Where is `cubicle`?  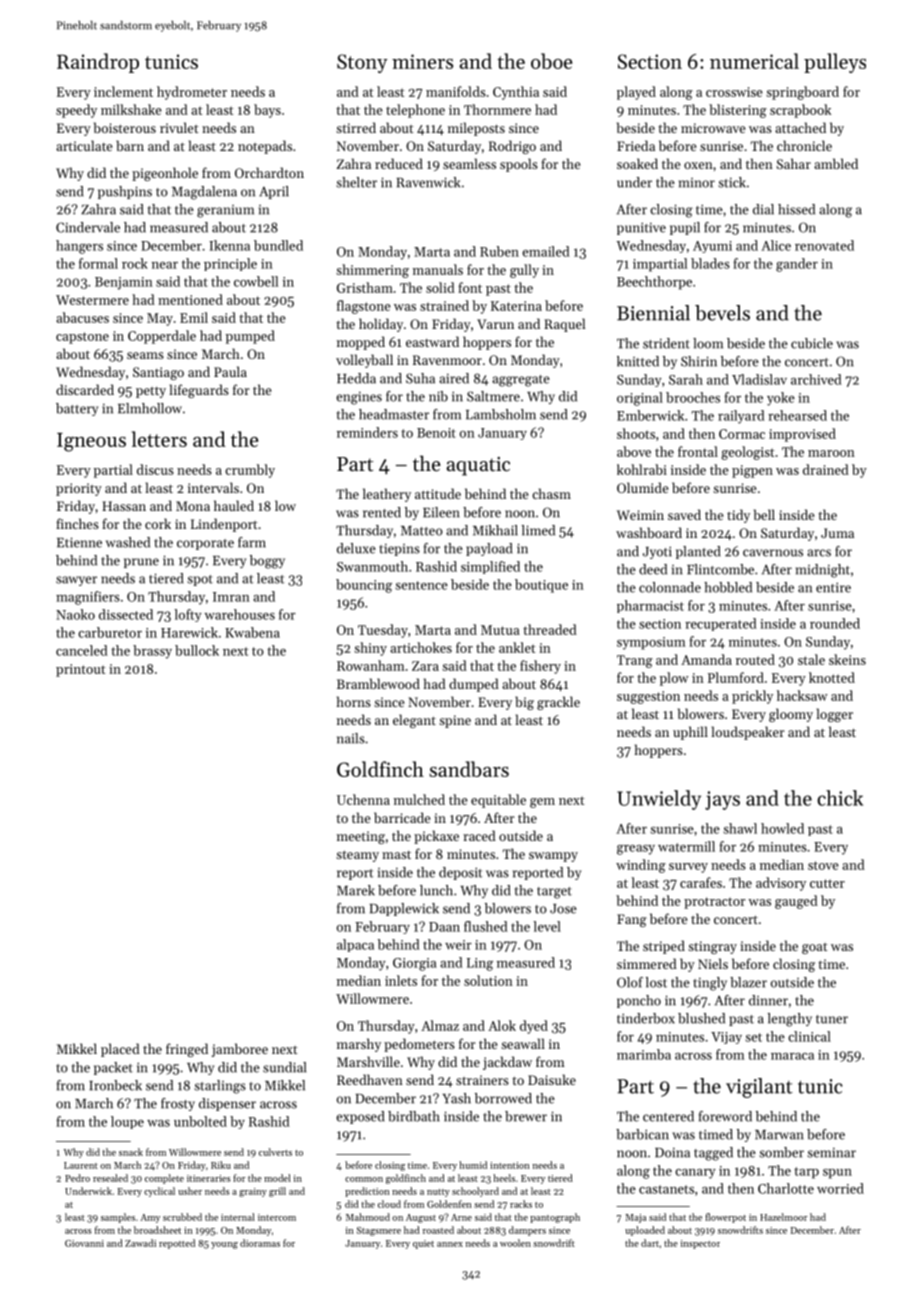
cubicle is located at coordinates (812, 343).
